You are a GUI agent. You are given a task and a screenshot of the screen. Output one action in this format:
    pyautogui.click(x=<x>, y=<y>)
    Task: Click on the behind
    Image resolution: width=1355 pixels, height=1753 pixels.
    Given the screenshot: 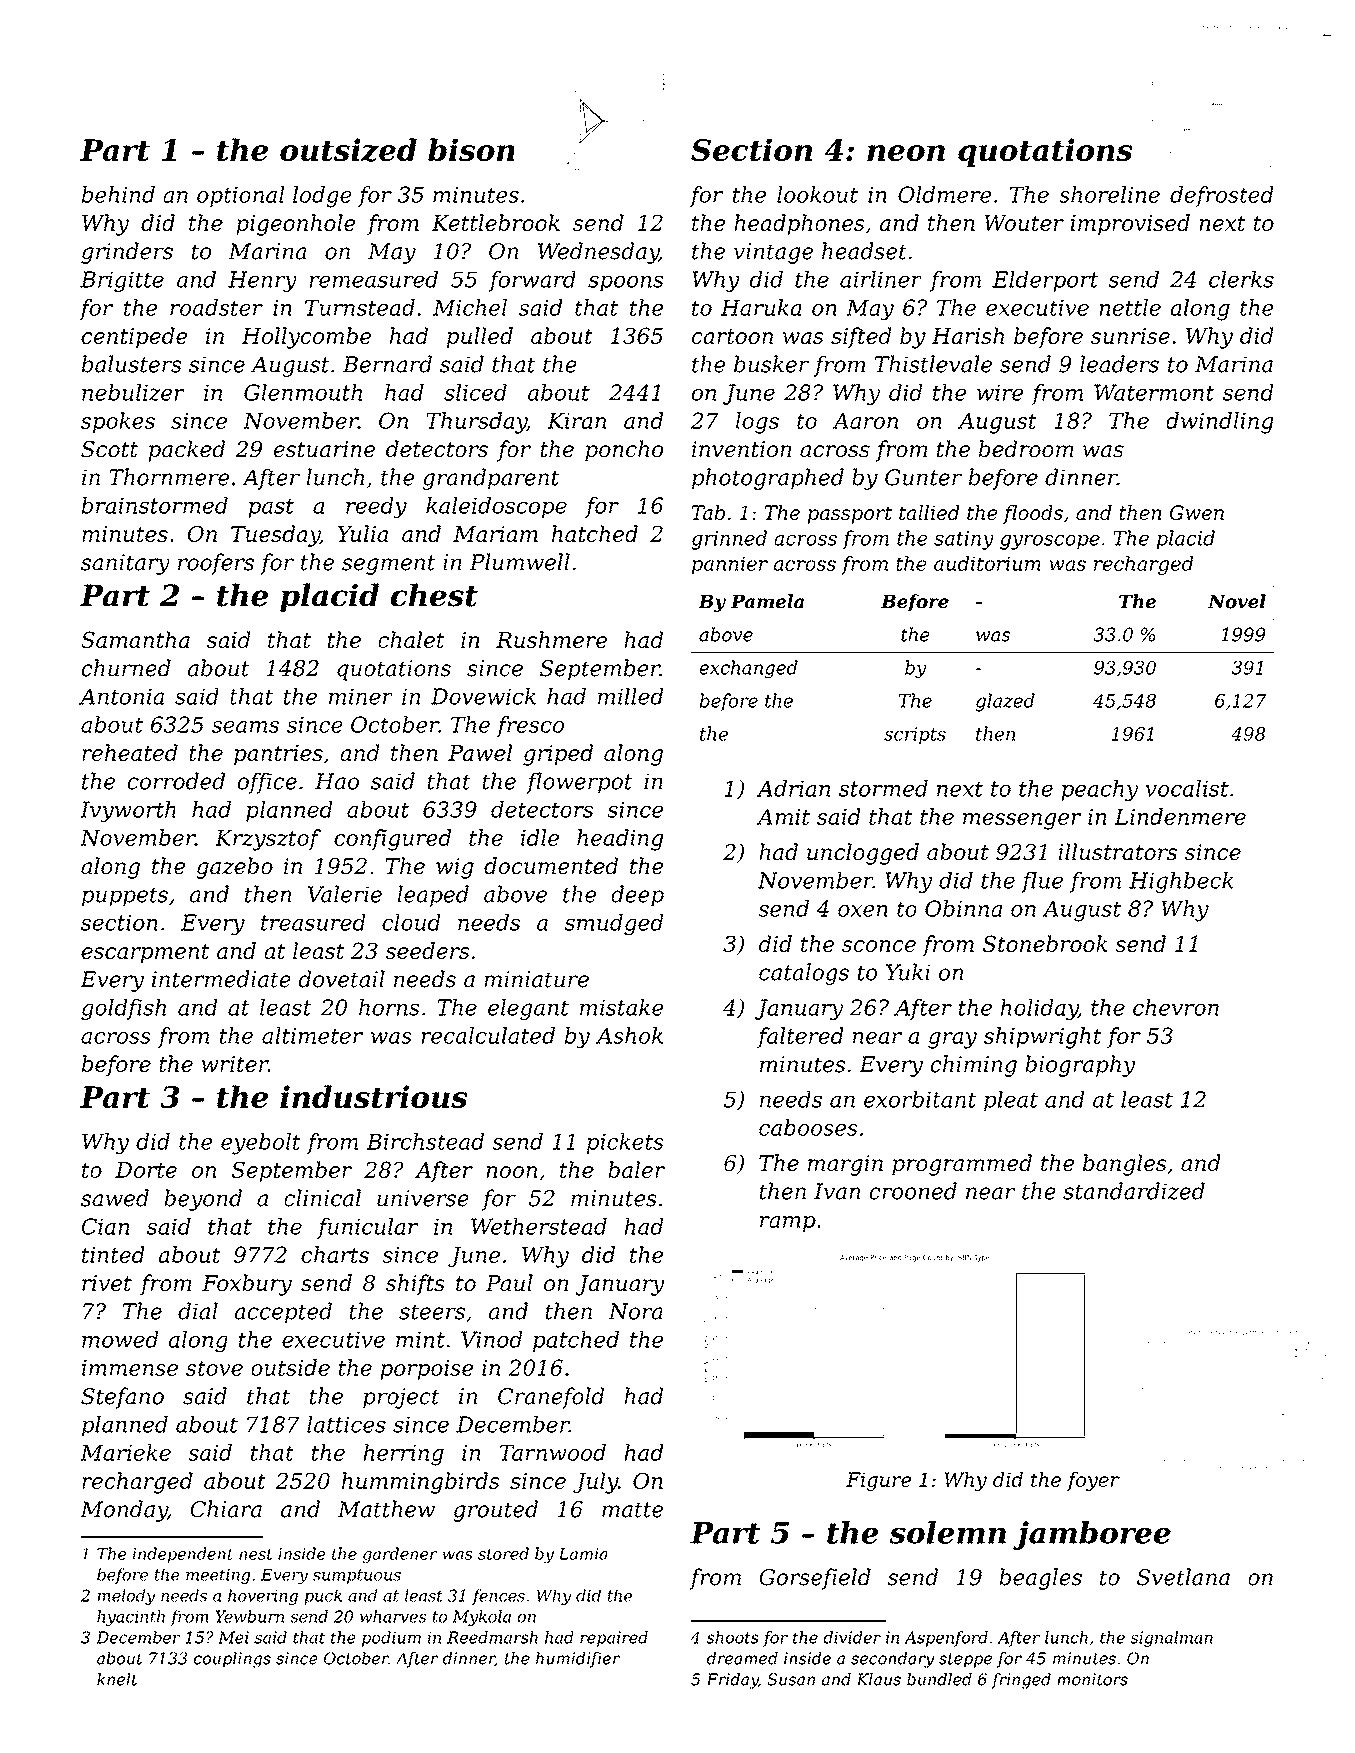 What is the action you would take?
    pyautogui.click(x=118, y=194)
